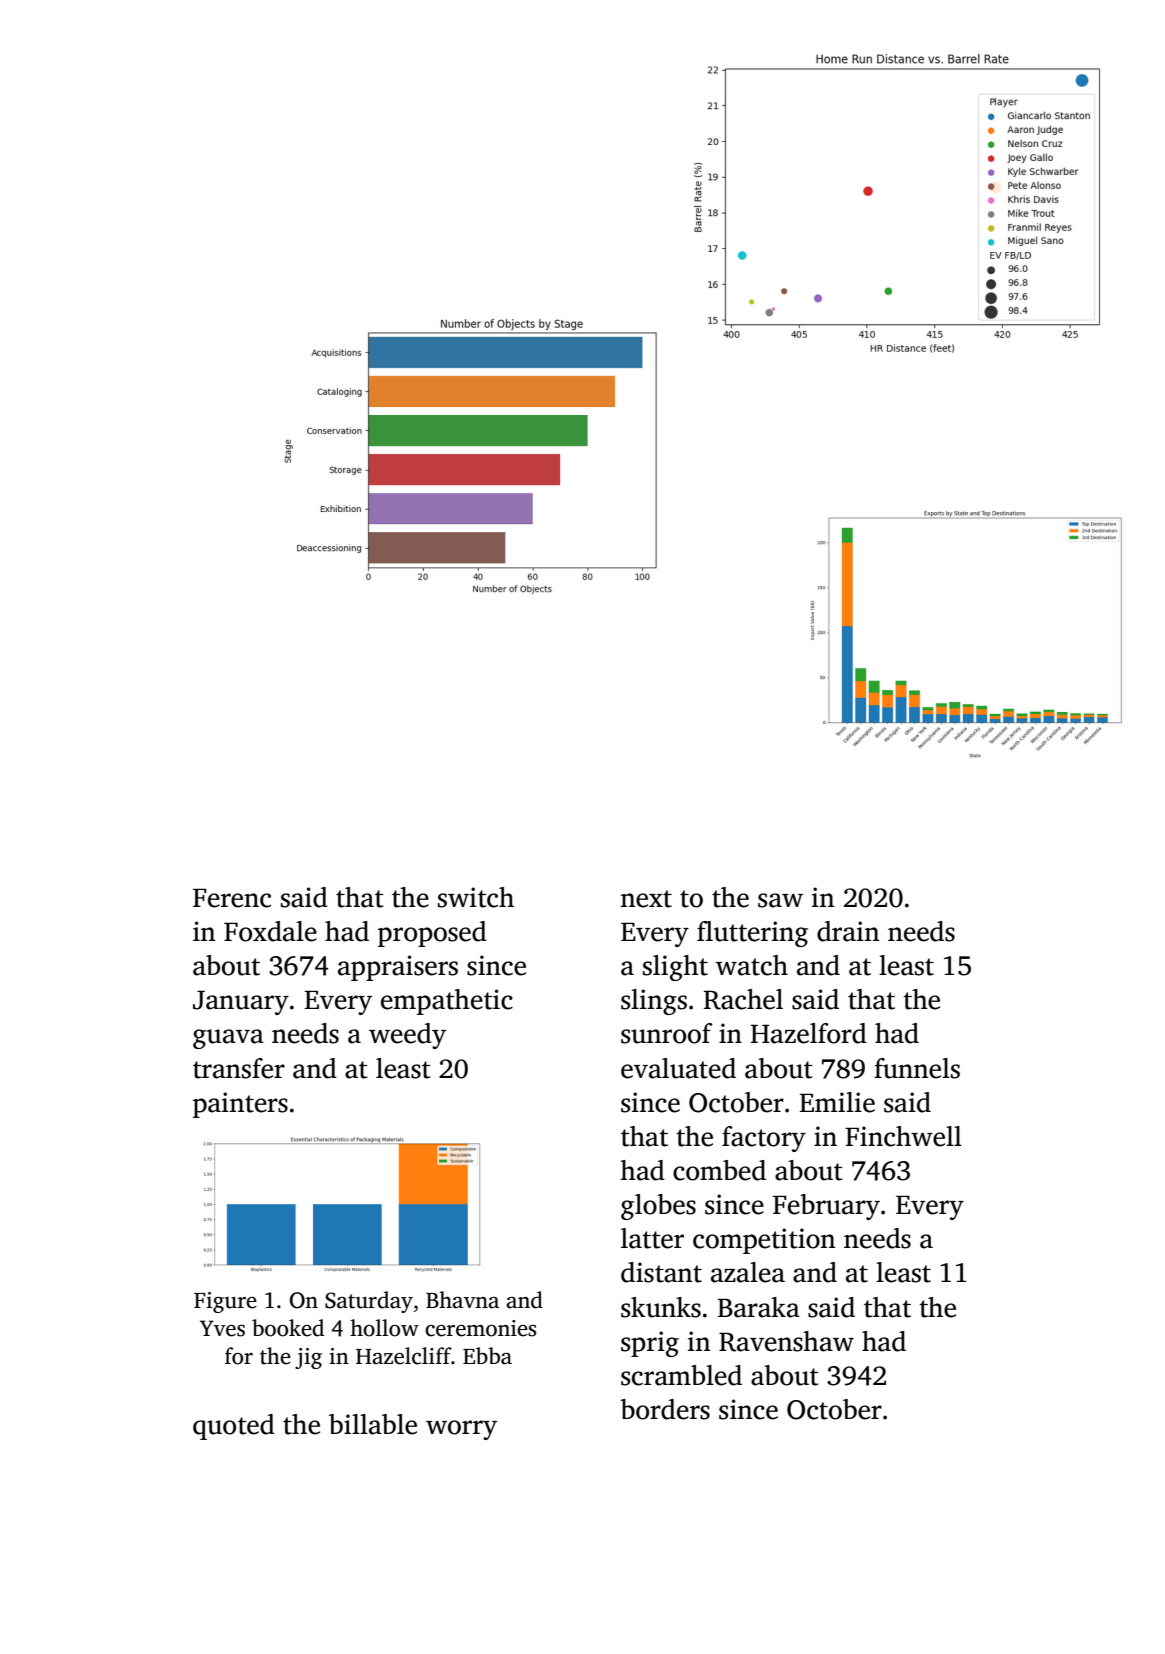  What do you see at coordinates (398, 968) in the image?
I see `appraisers` at bounding box center [398, 968].
